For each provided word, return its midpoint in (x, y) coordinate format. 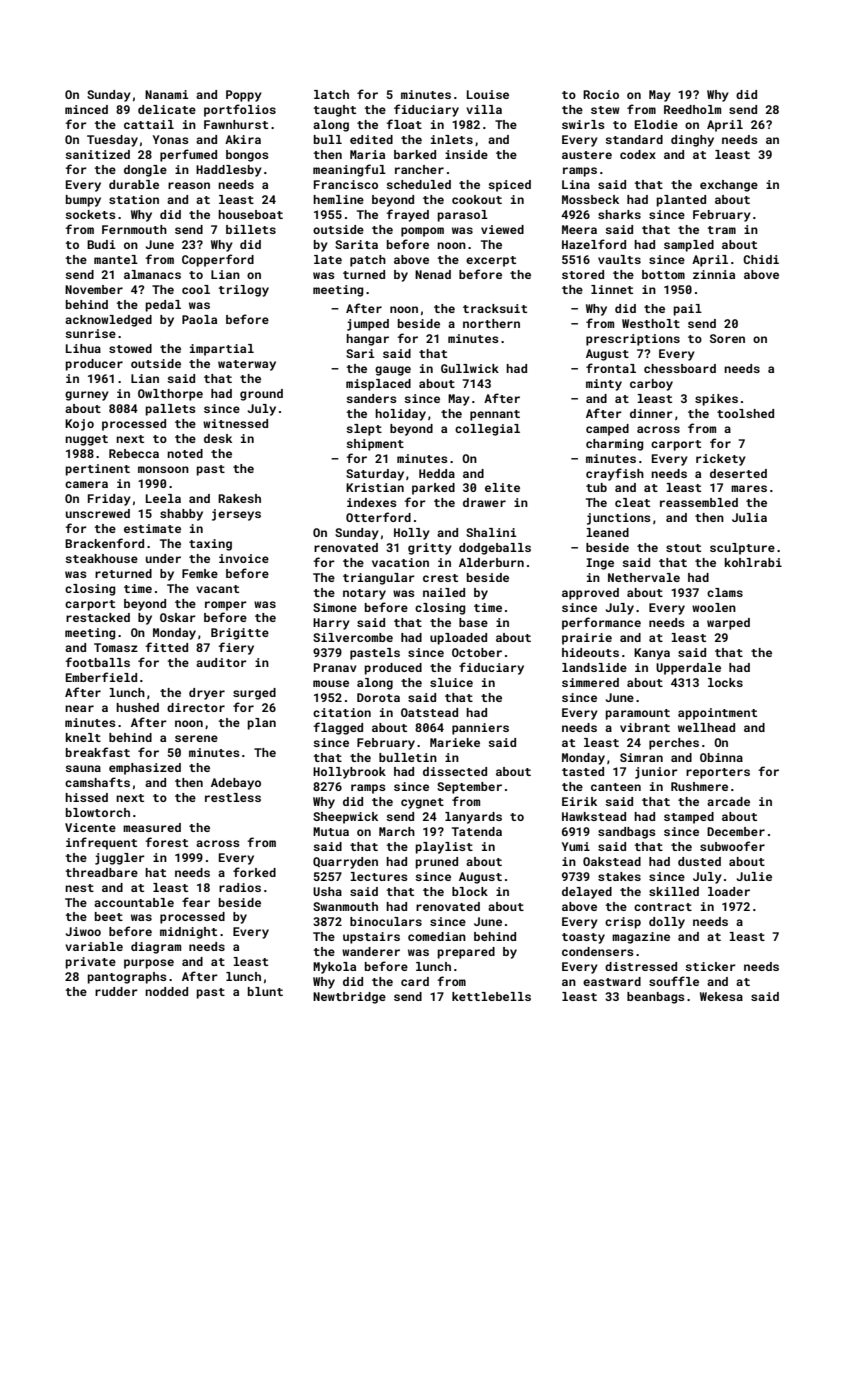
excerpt (491, 261)
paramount (638, 714)
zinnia (714, 274)
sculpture (742, 549)
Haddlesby (229, 171)
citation (342, 712)
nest (79, 888)
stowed (130, 348)
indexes (372, 502)
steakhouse (101, 558)
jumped (368, 325)
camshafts (97, 782)
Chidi (761, 259)
